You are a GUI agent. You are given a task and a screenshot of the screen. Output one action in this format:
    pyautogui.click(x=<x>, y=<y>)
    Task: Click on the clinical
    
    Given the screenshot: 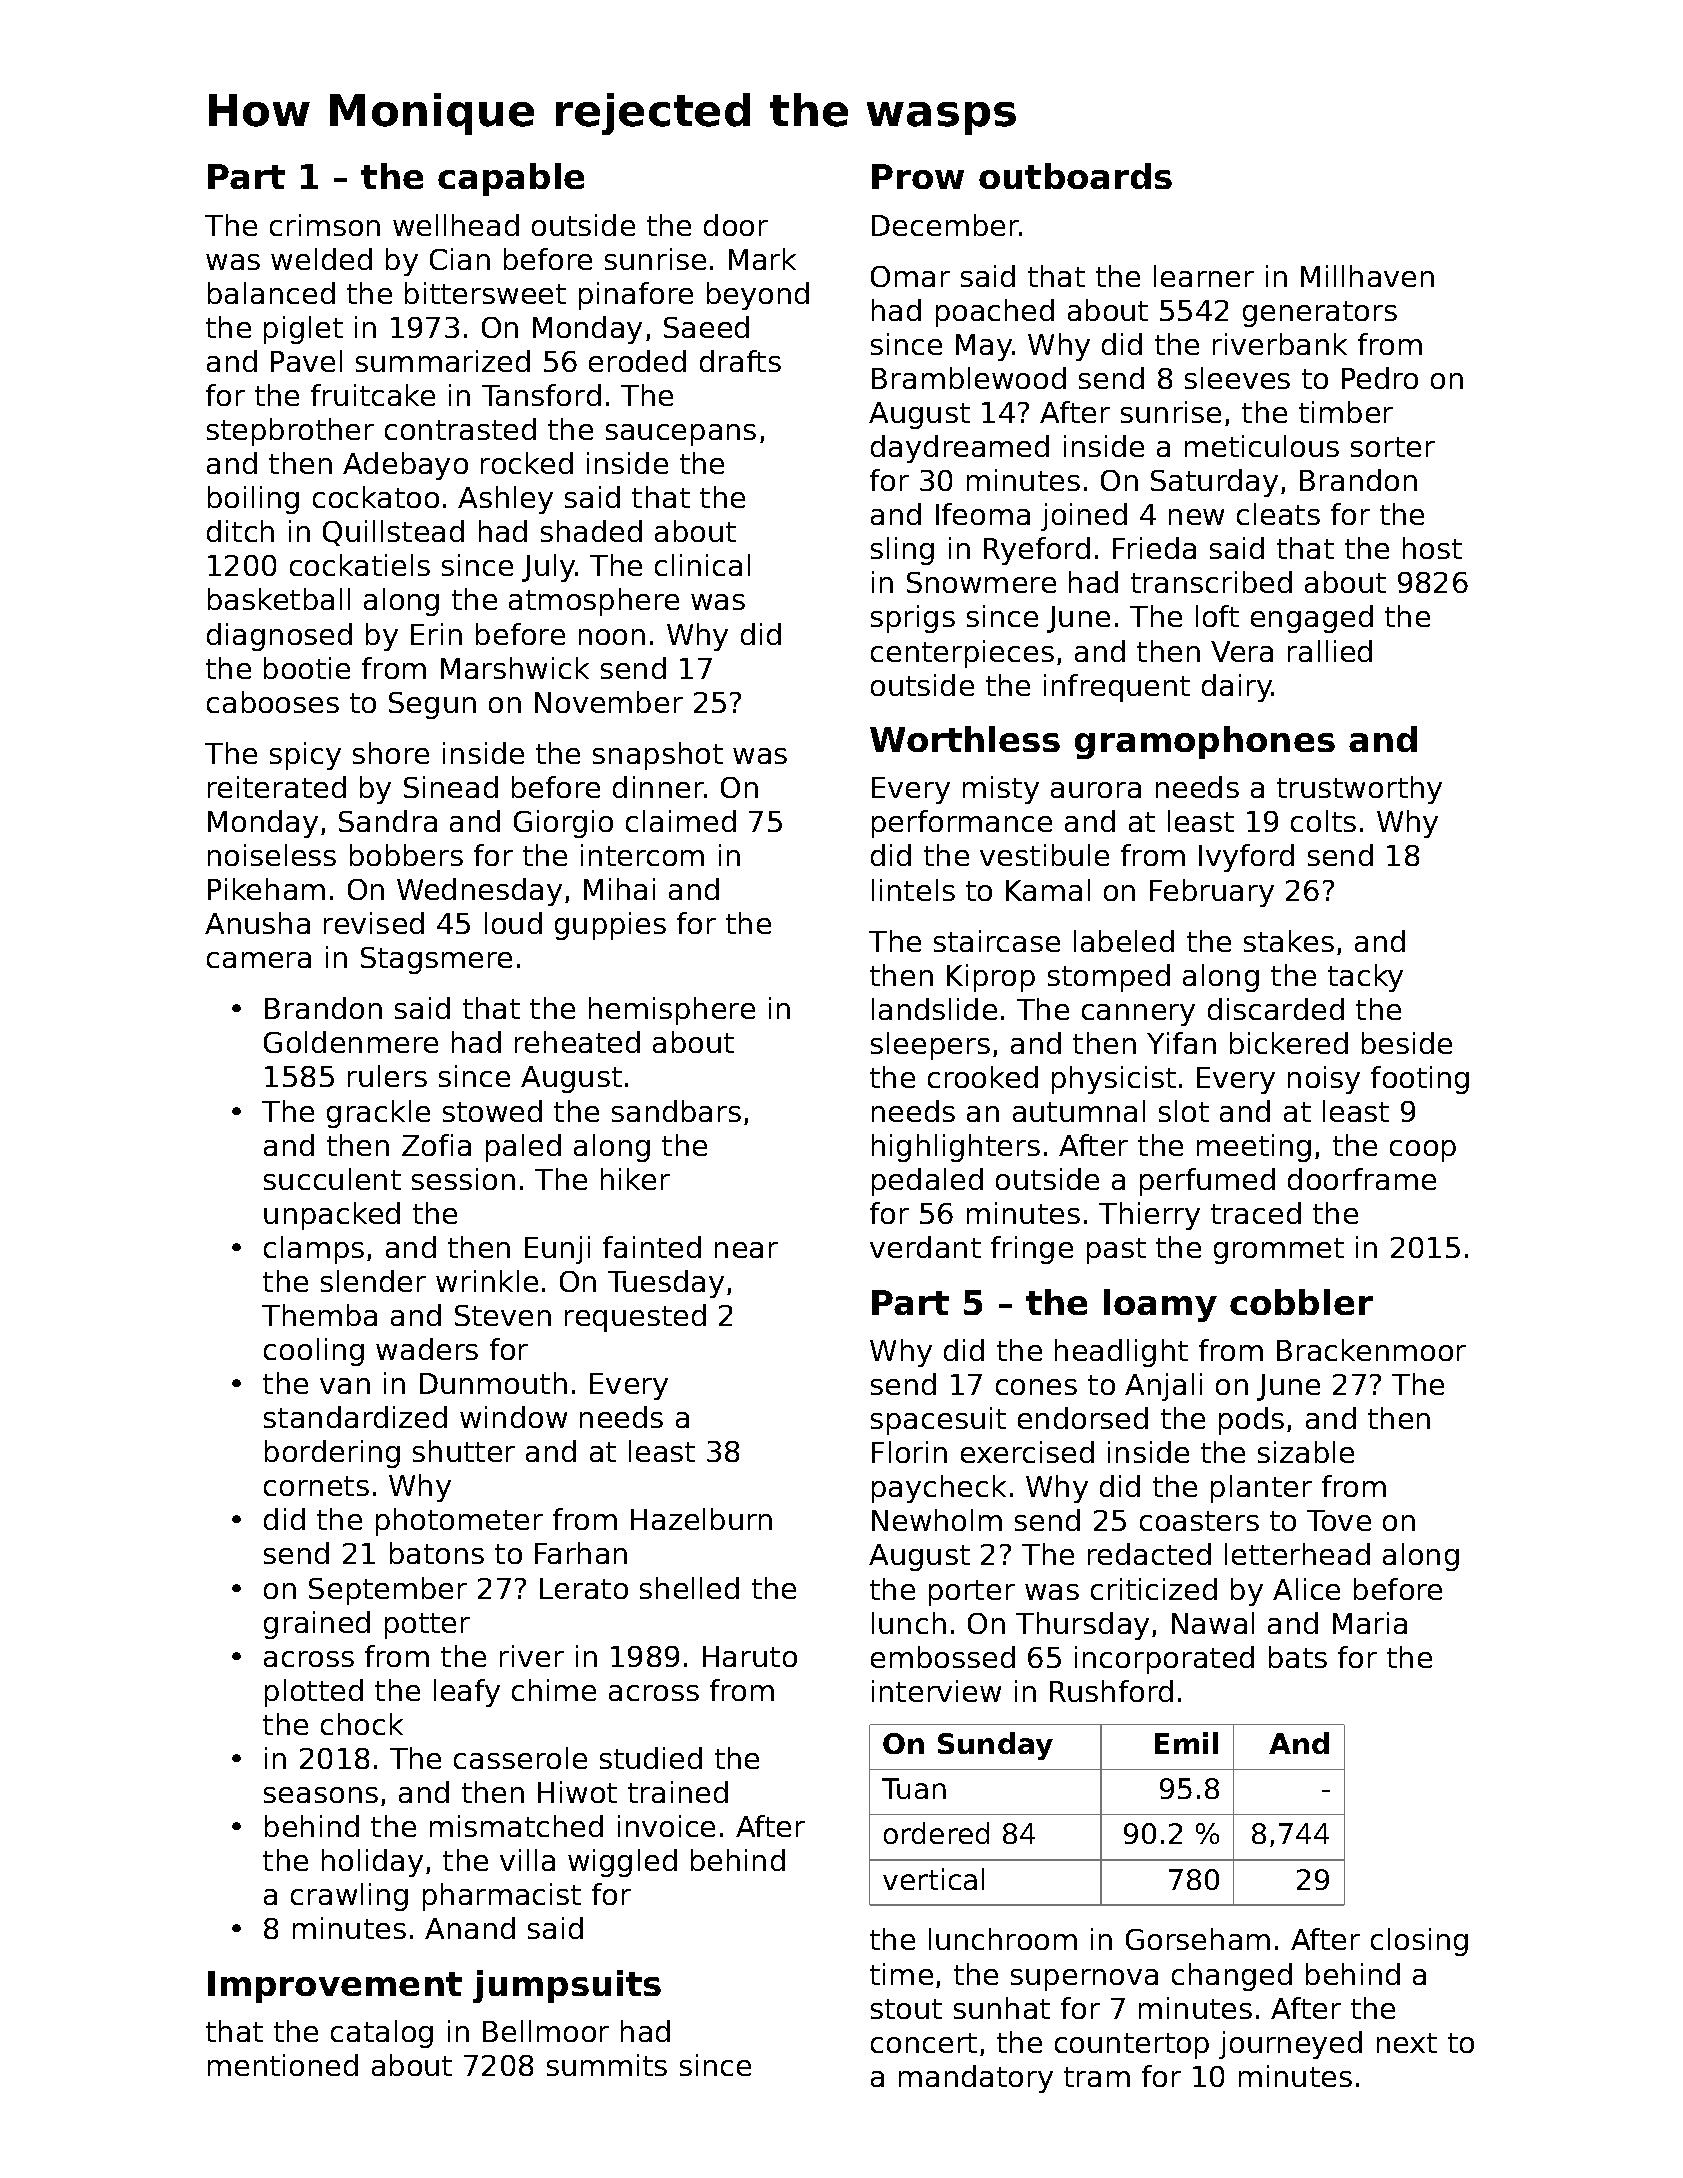 What is the action you would take?
    pyautogui.click(x=702, y=565)
